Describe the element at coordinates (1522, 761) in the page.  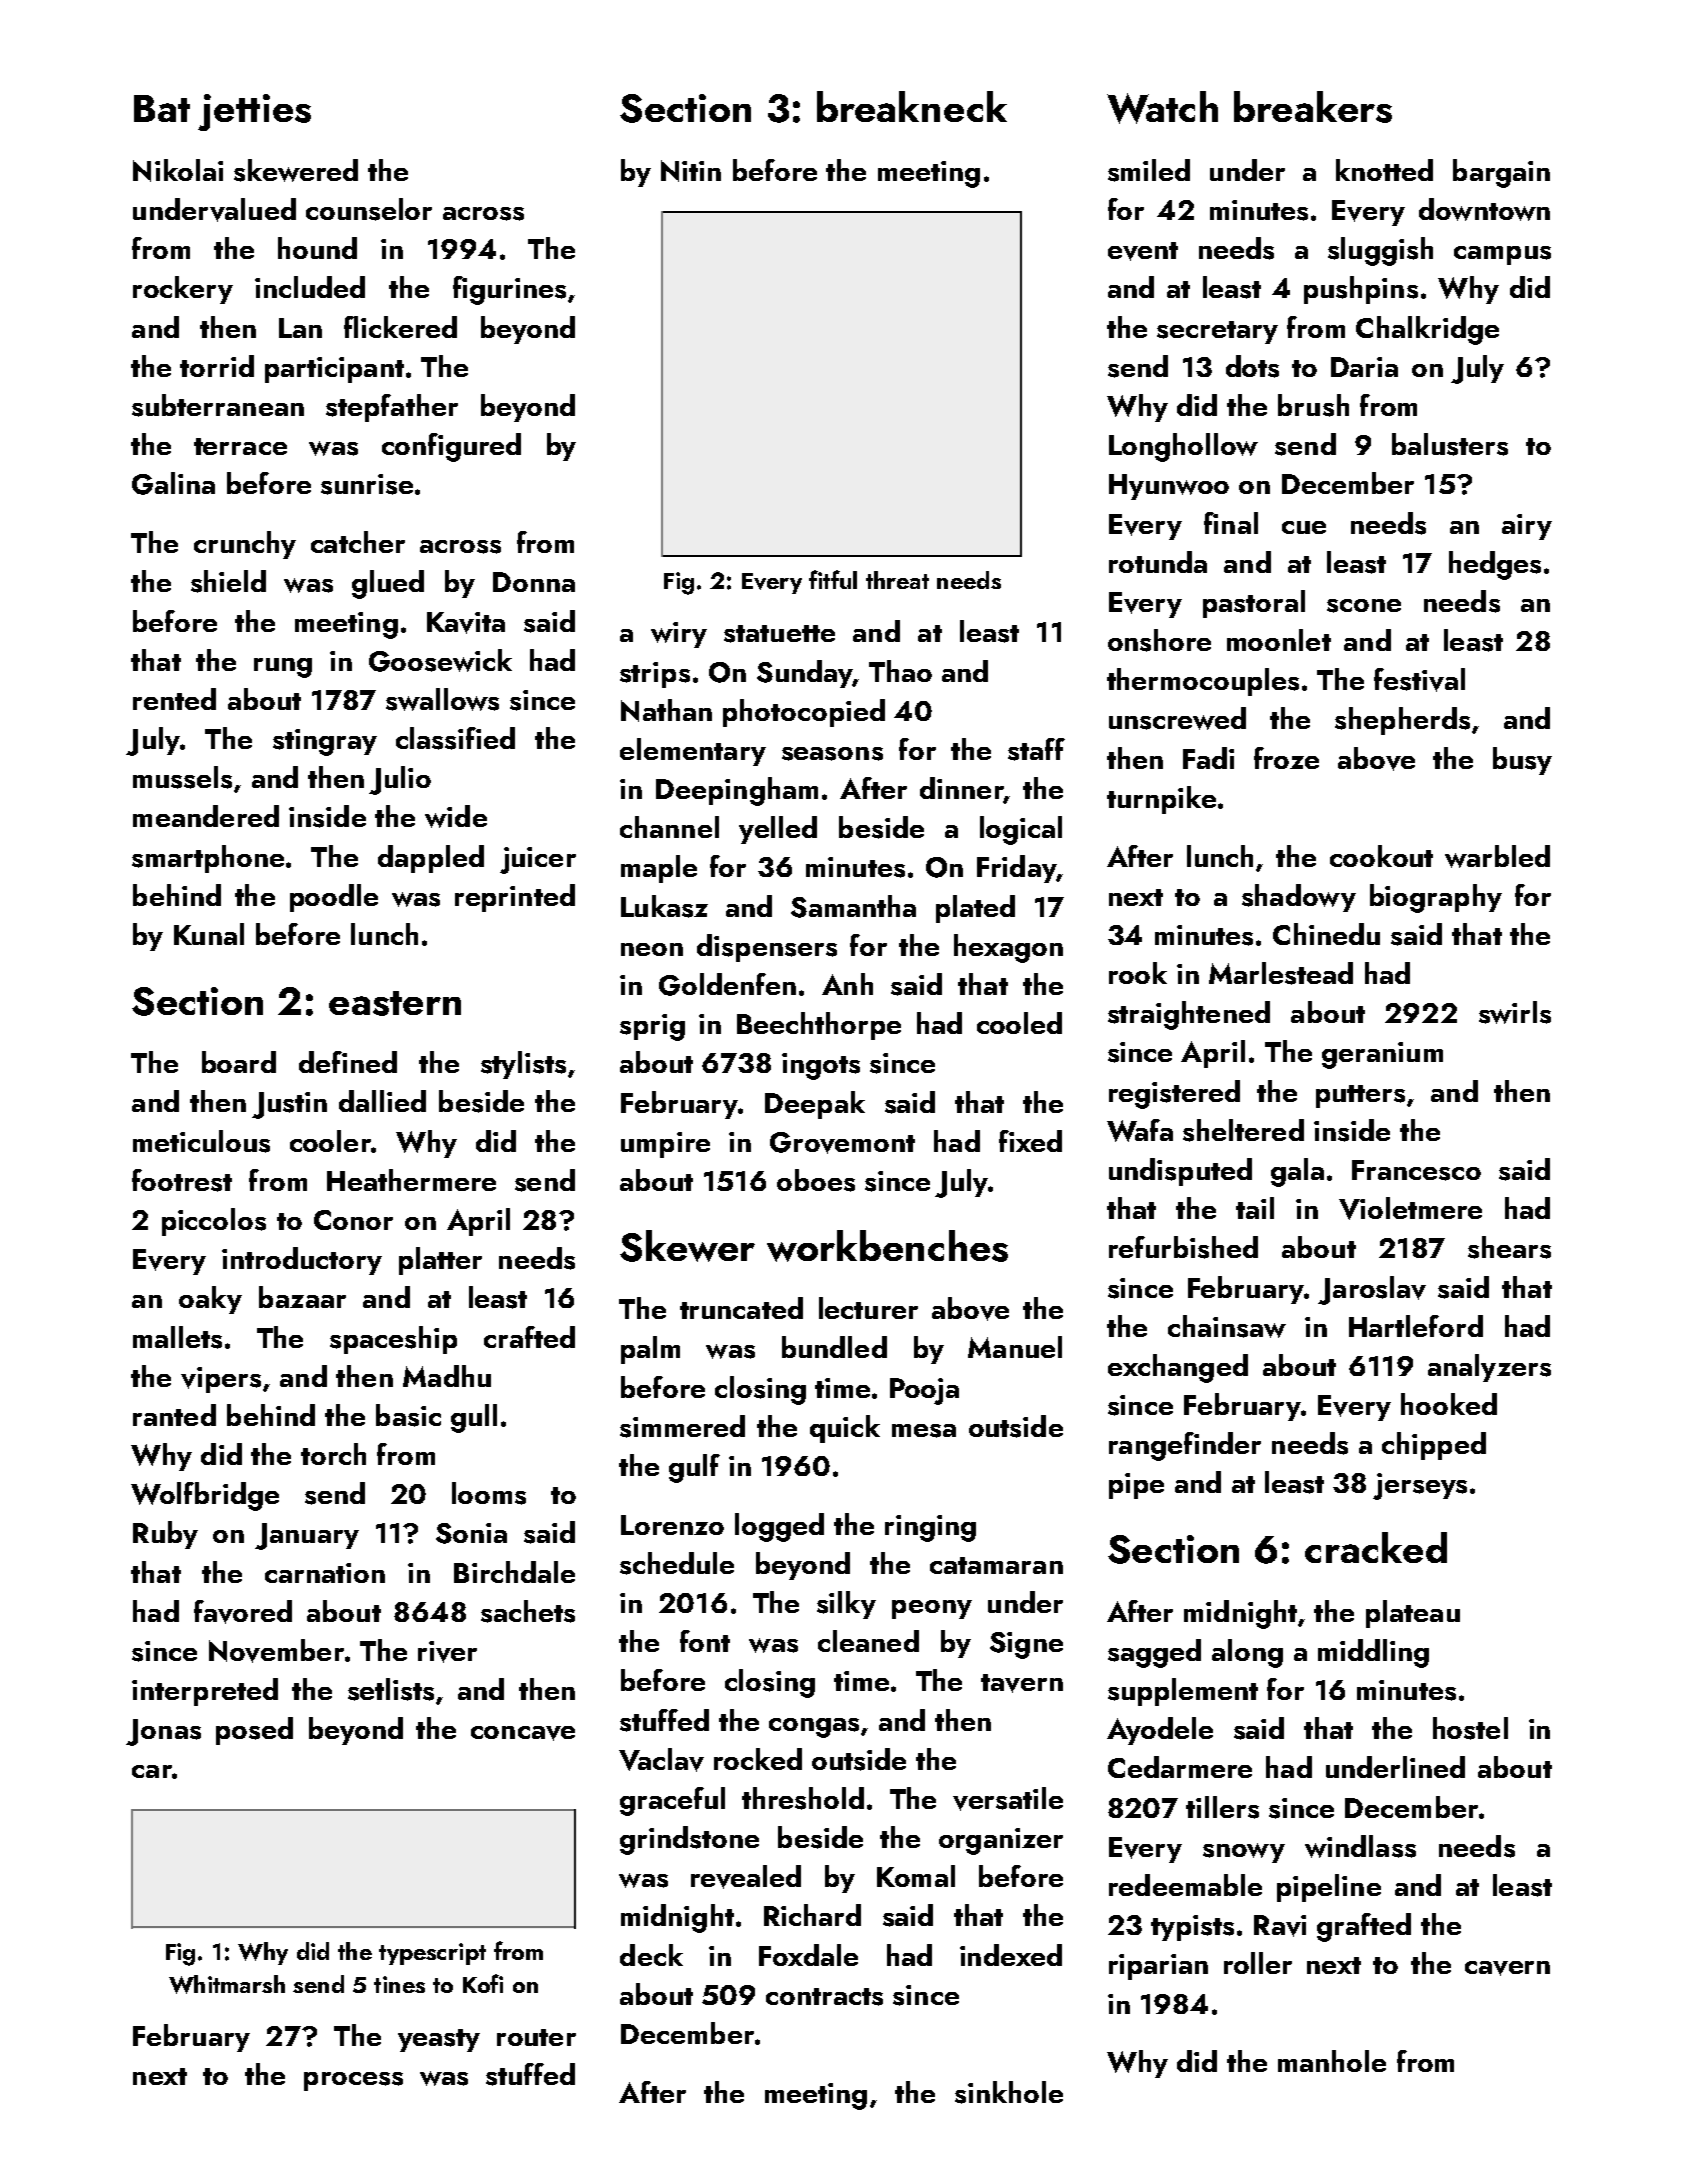
I see `busy` at that location.
